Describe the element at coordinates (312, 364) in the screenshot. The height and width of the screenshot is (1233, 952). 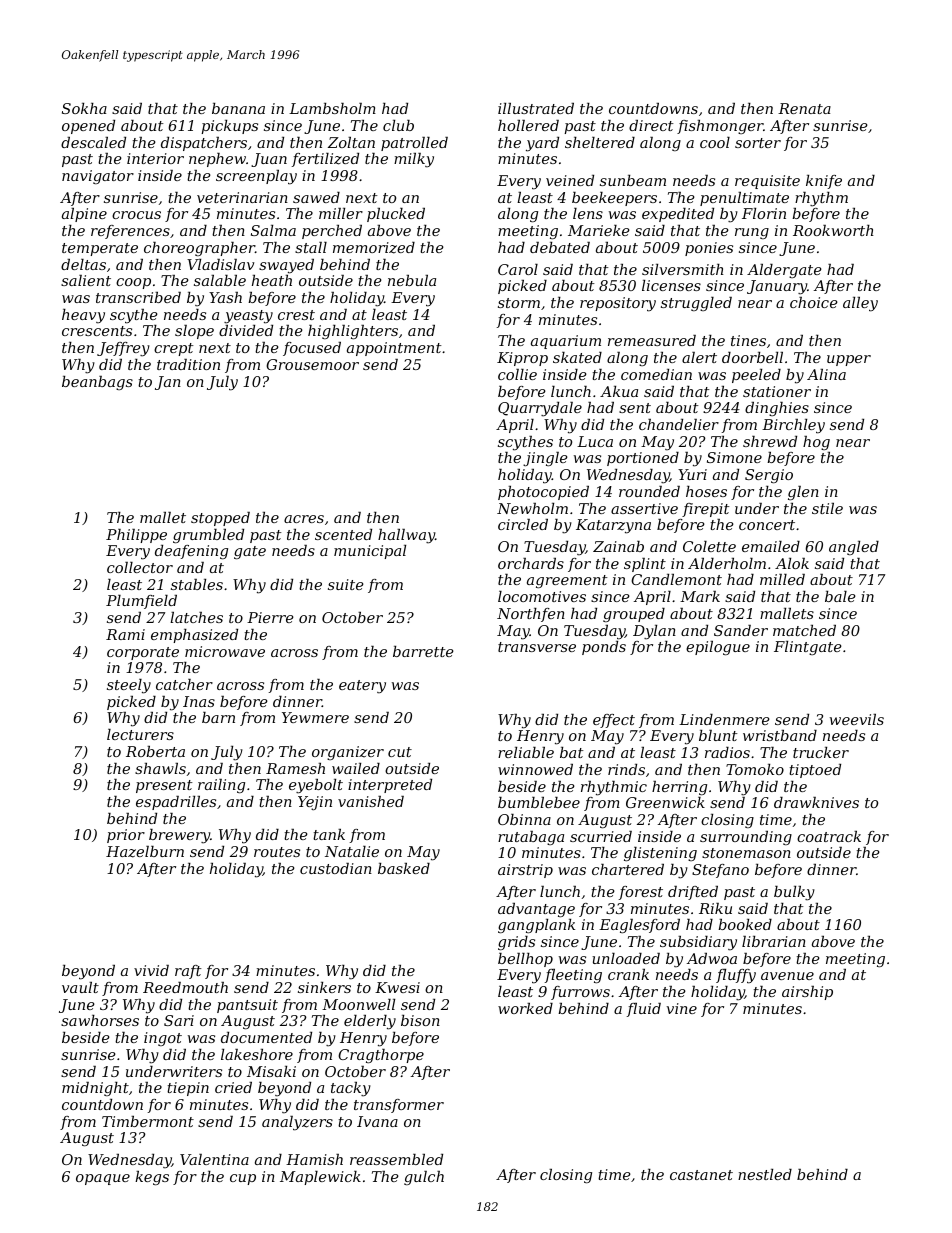
I see `Grousemoor` at that location.
